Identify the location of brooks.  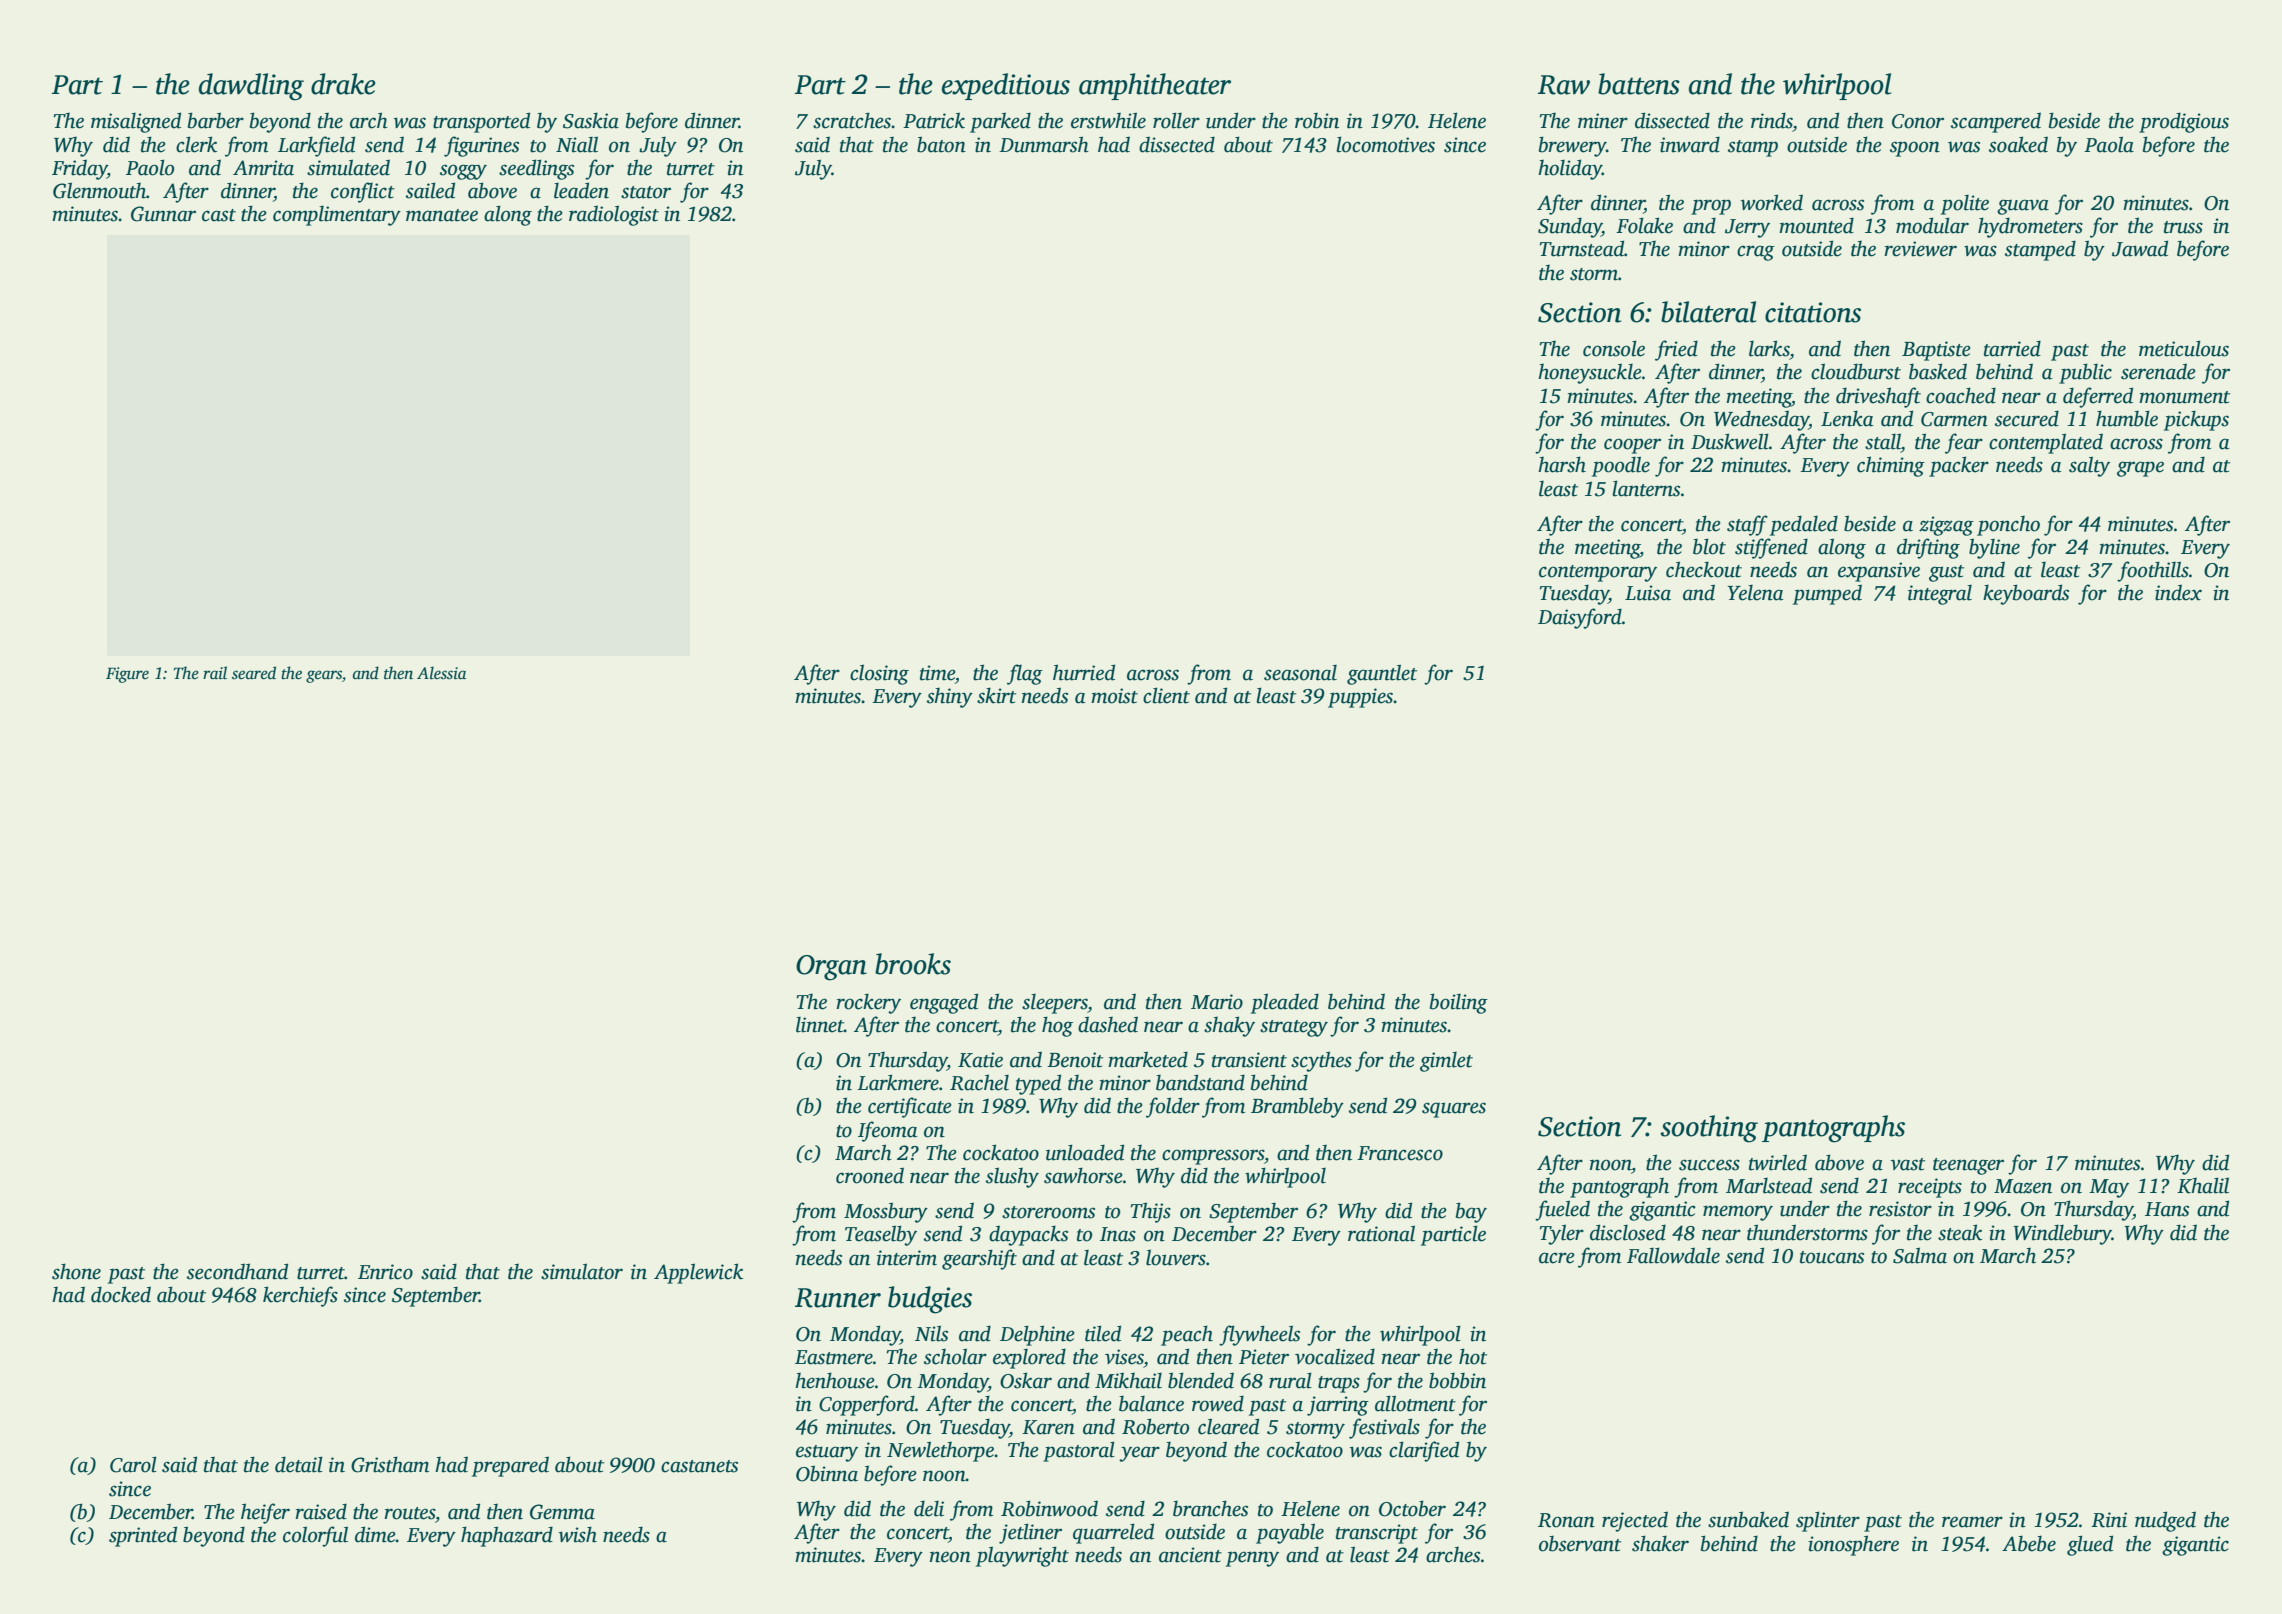
(913, 964).
